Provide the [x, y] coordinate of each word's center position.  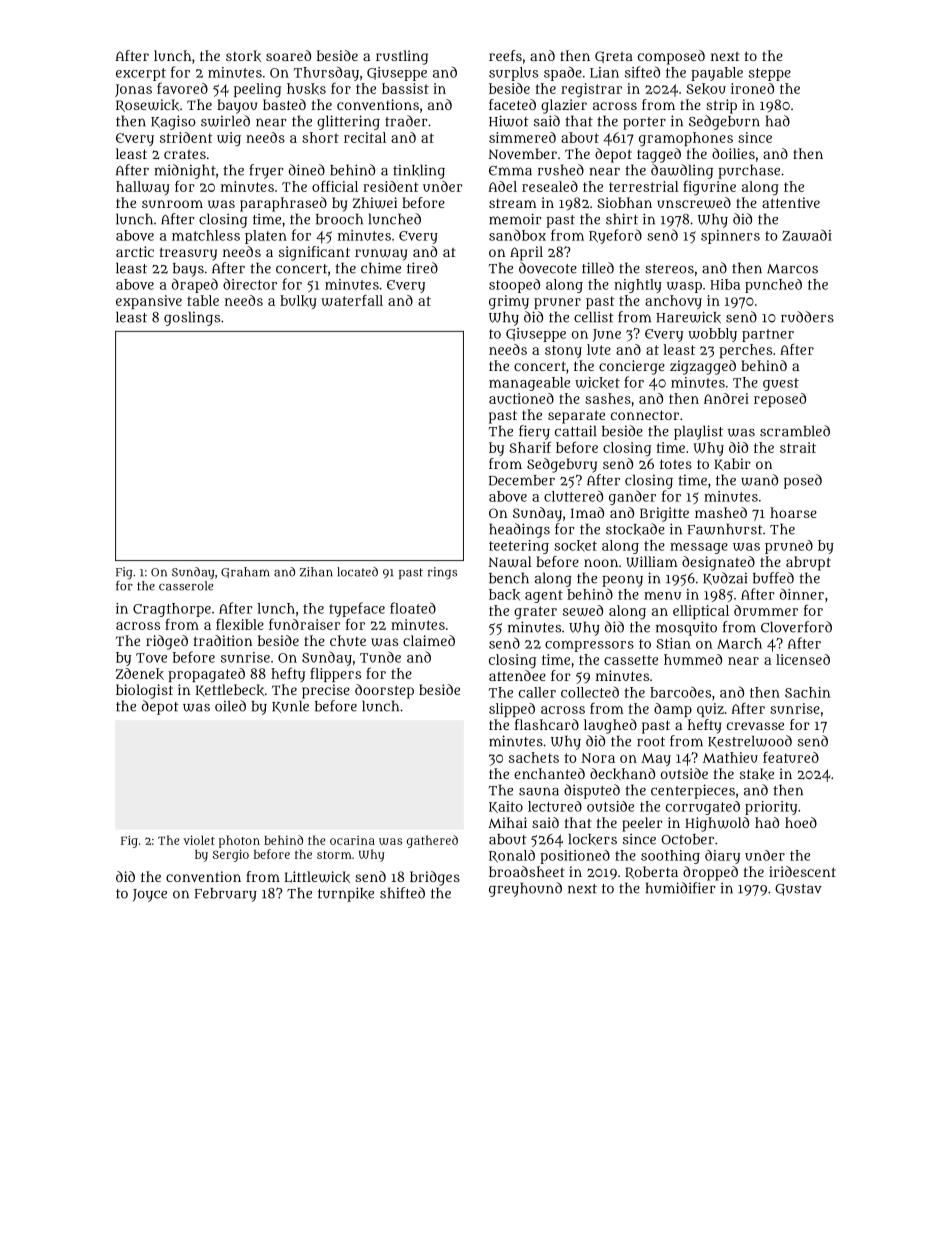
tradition [223, 640]
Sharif [530, 447]
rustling [402, 57]
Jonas [133, 90]
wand [759, 480]
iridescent [802, 871]
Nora [598, 758]
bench [509, 578]
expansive [149, 302]
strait [798, 447]
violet [199, 840]
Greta [614, 57]
